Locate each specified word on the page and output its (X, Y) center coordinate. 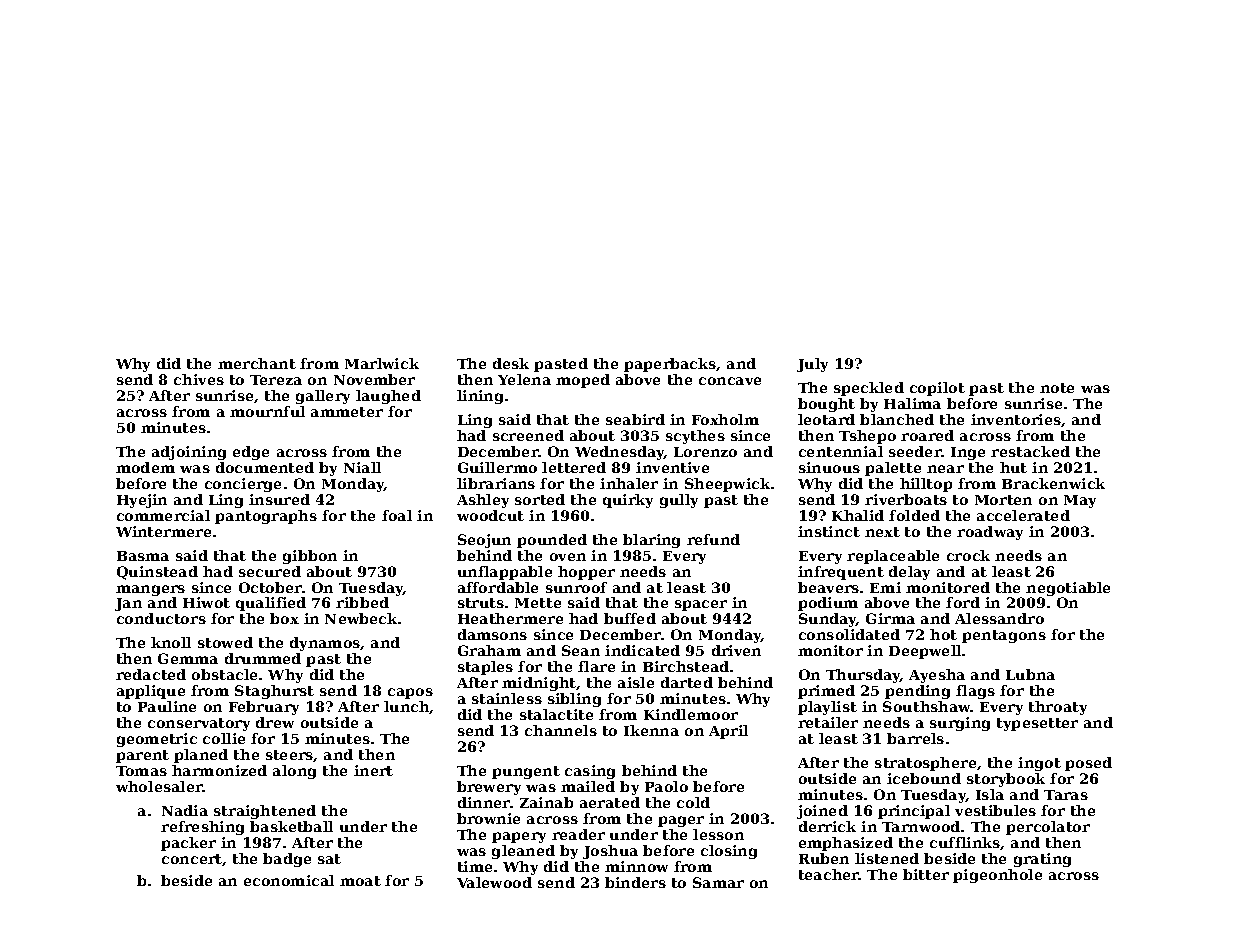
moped (583, 381)
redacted (151, 674)
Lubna (1030, 674)
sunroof (576, 587)
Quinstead (157, 573)
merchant (257, 363)
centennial (841, 451)
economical (289, 880)
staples (485, 668)
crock (968, 555)
